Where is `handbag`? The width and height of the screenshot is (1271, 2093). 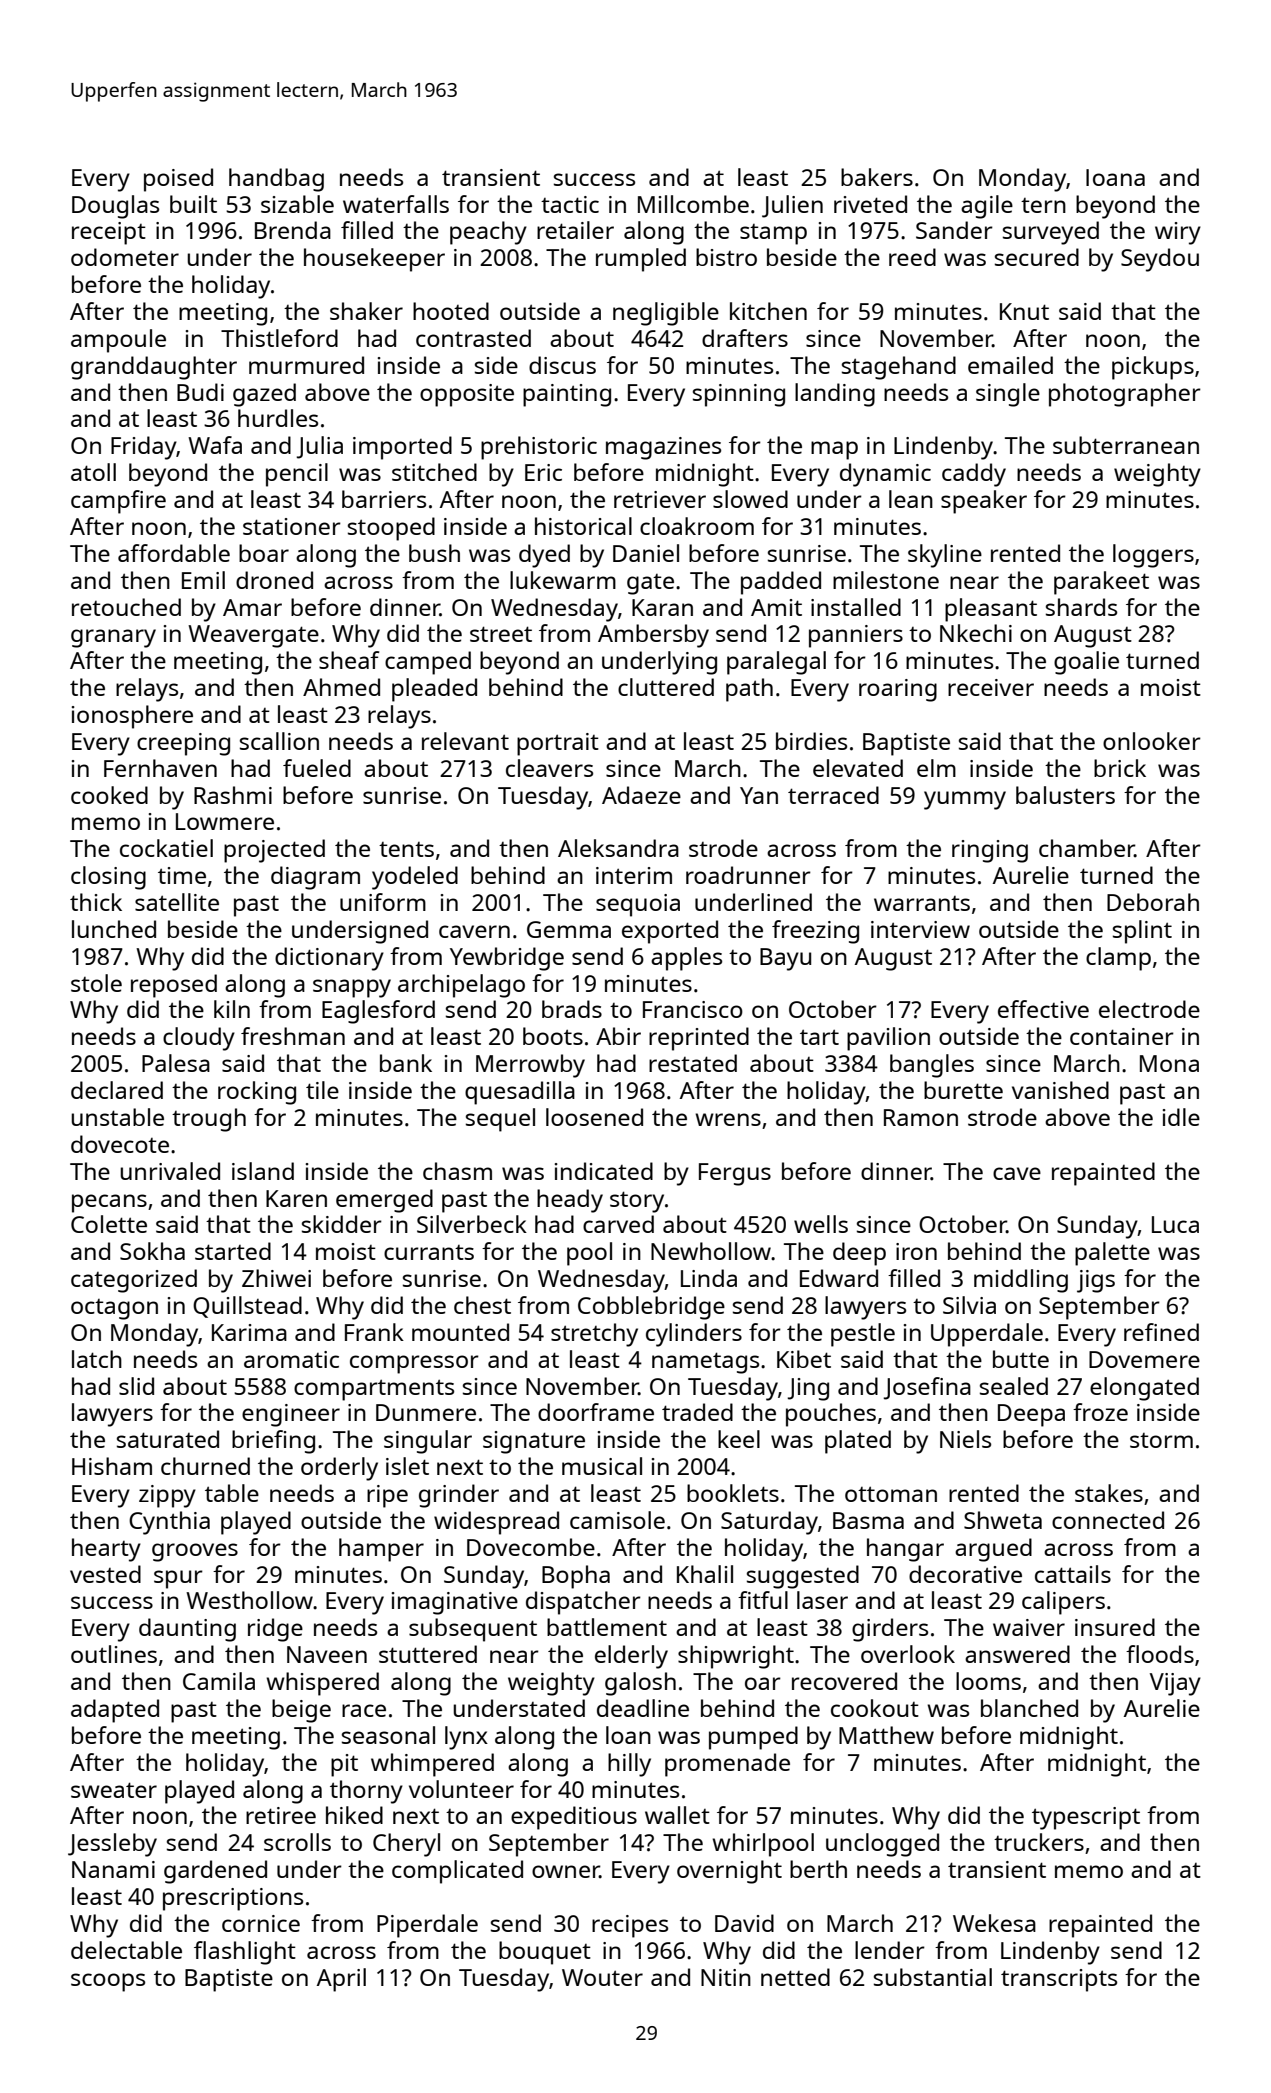
handbag is located at coordinates (276, 180).
